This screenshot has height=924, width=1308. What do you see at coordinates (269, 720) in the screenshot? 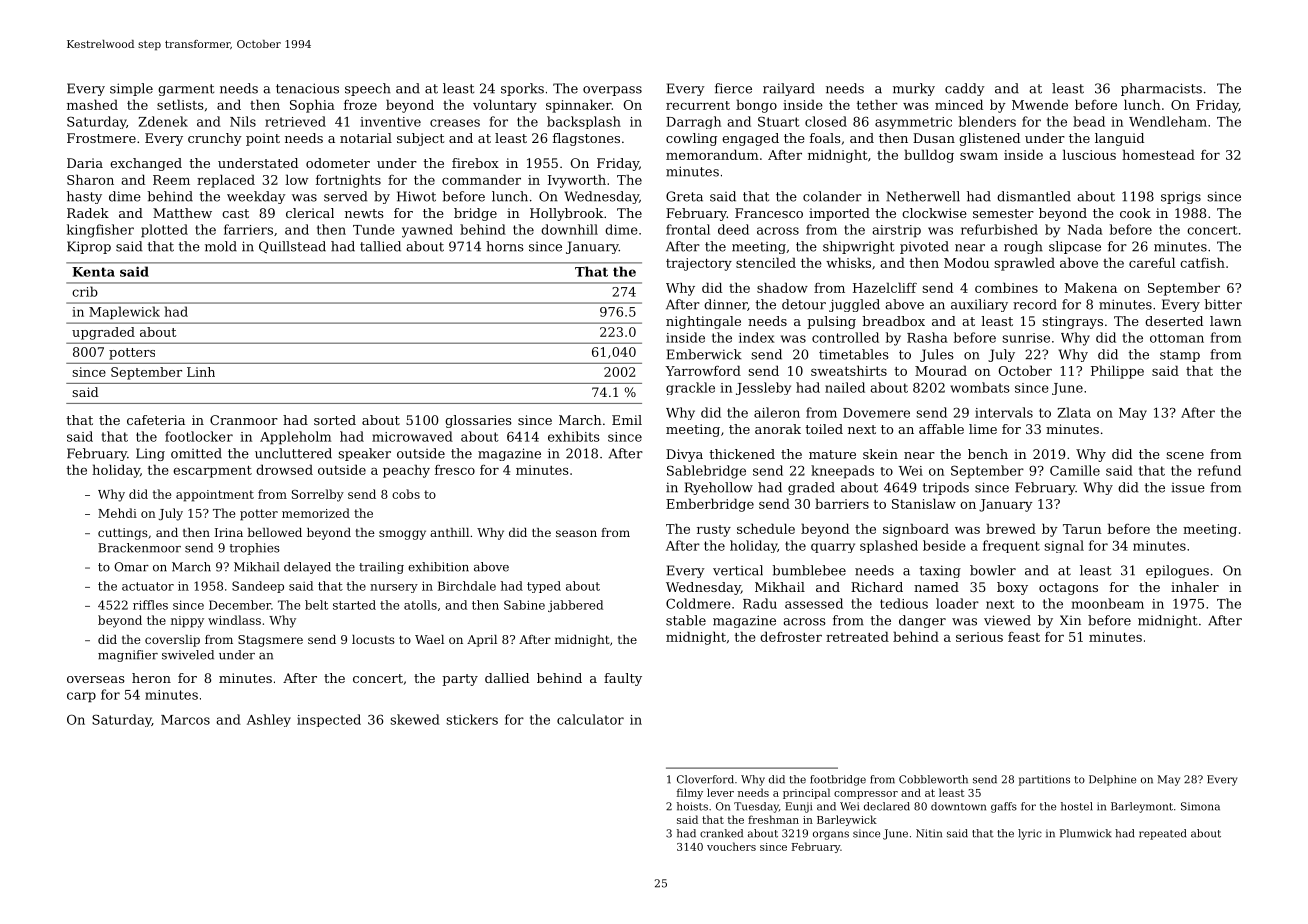
I see `Ashley` at bounding box center [269, 720].
